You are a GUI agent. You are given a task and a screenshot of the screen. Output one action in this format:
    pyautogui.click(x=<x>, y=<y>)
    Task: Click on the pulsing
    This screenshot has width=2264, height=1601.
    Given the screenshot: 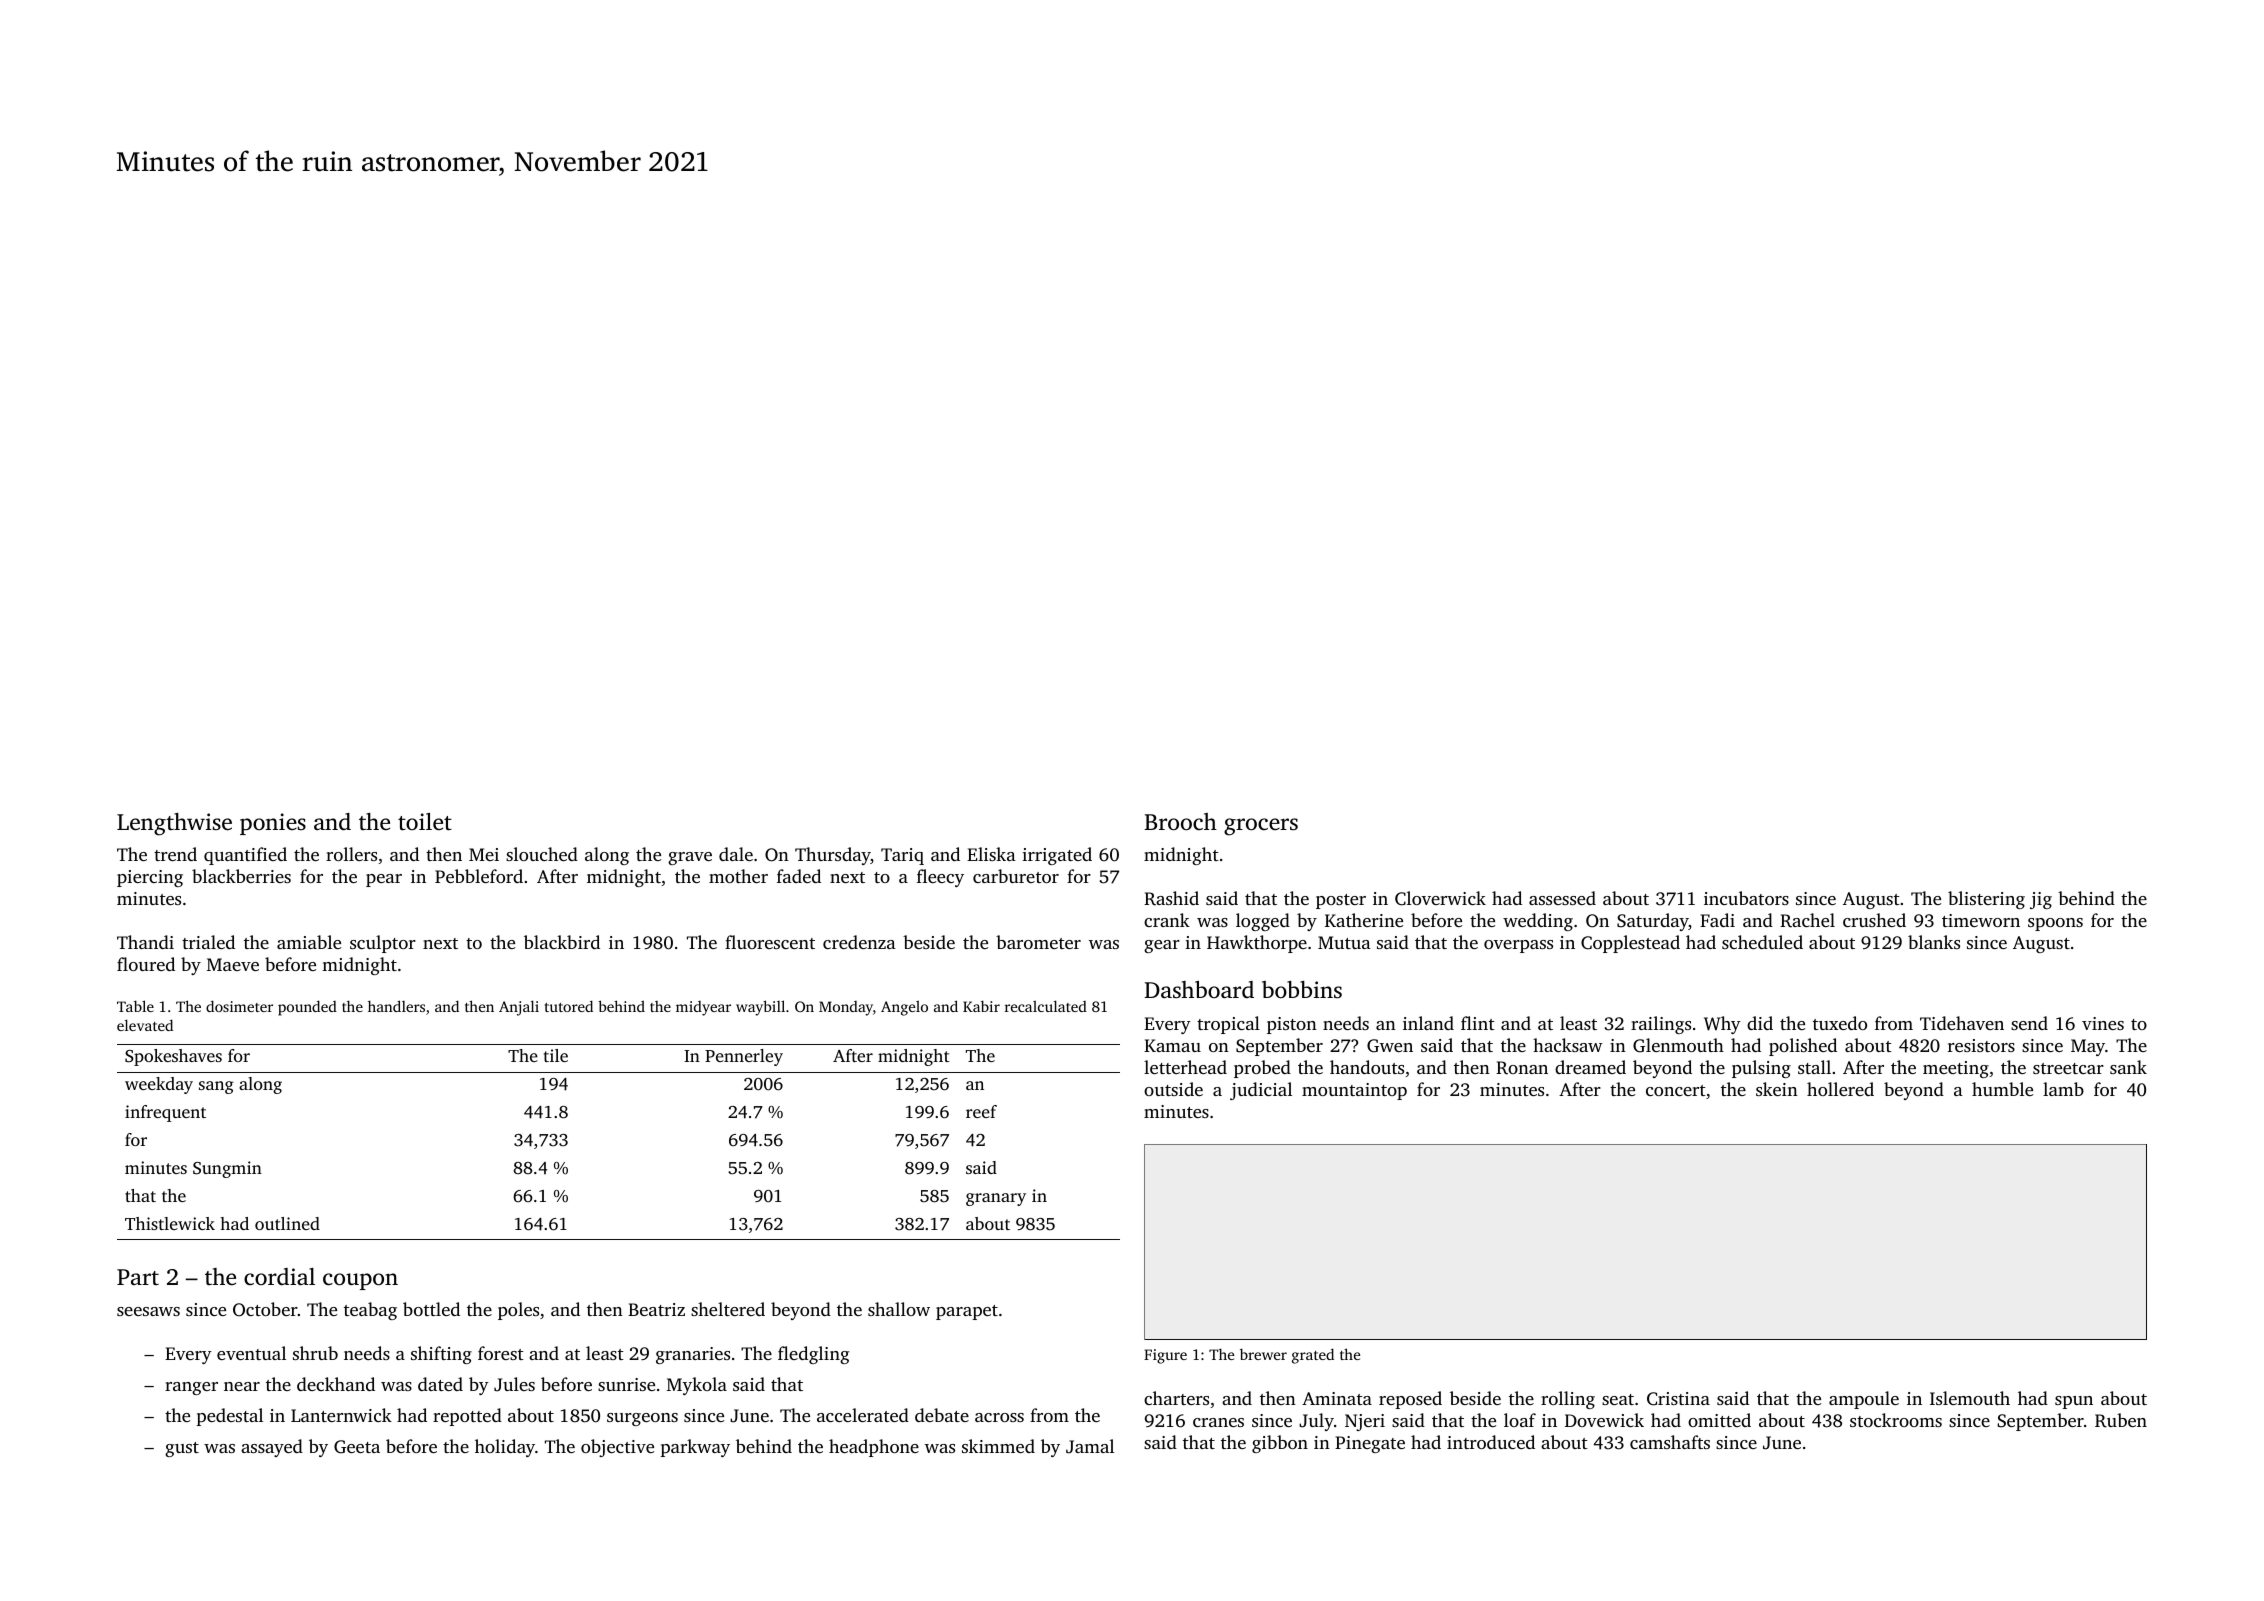 What is the action you would take?
    pyautogui.click(x=1761, y=1069)
